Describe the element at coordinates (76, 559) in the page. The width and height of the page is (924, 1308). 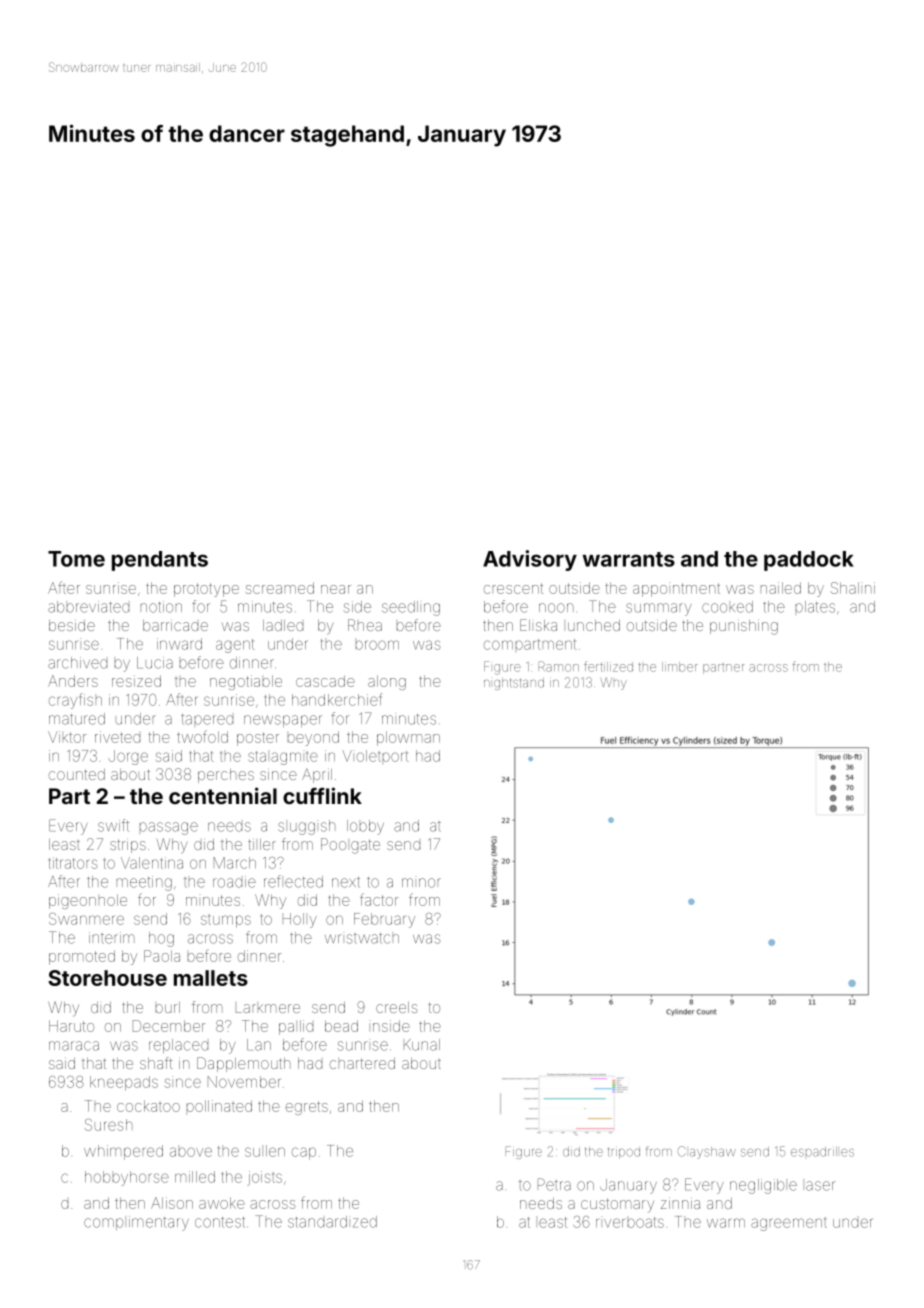
I see `Tome` at that location.
